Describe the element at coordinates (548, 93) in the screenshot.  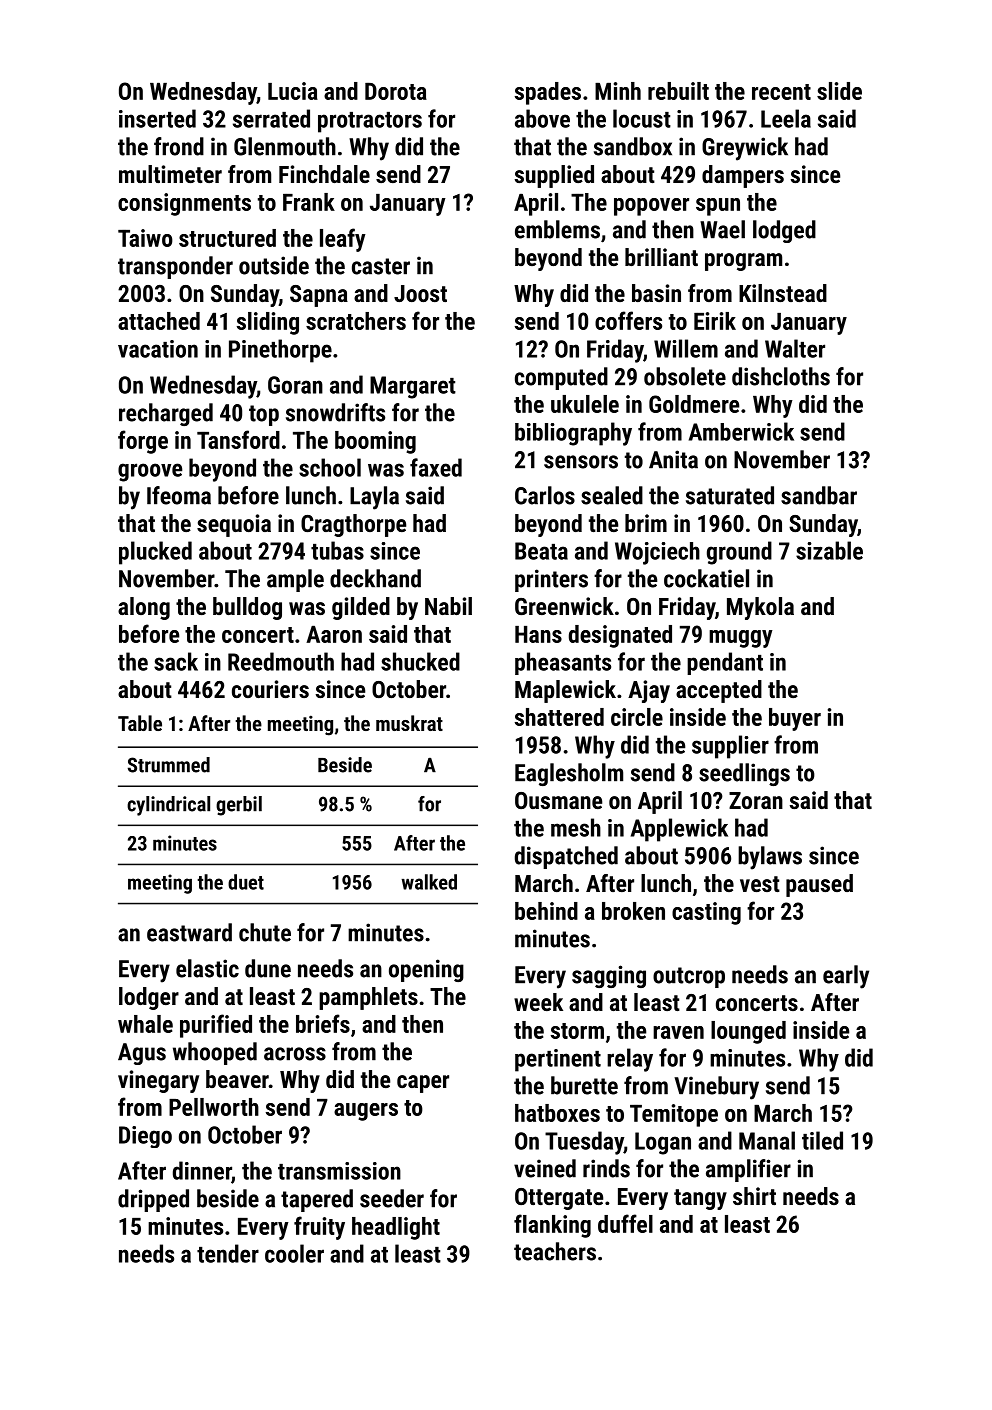
I see `spades` at that location.
